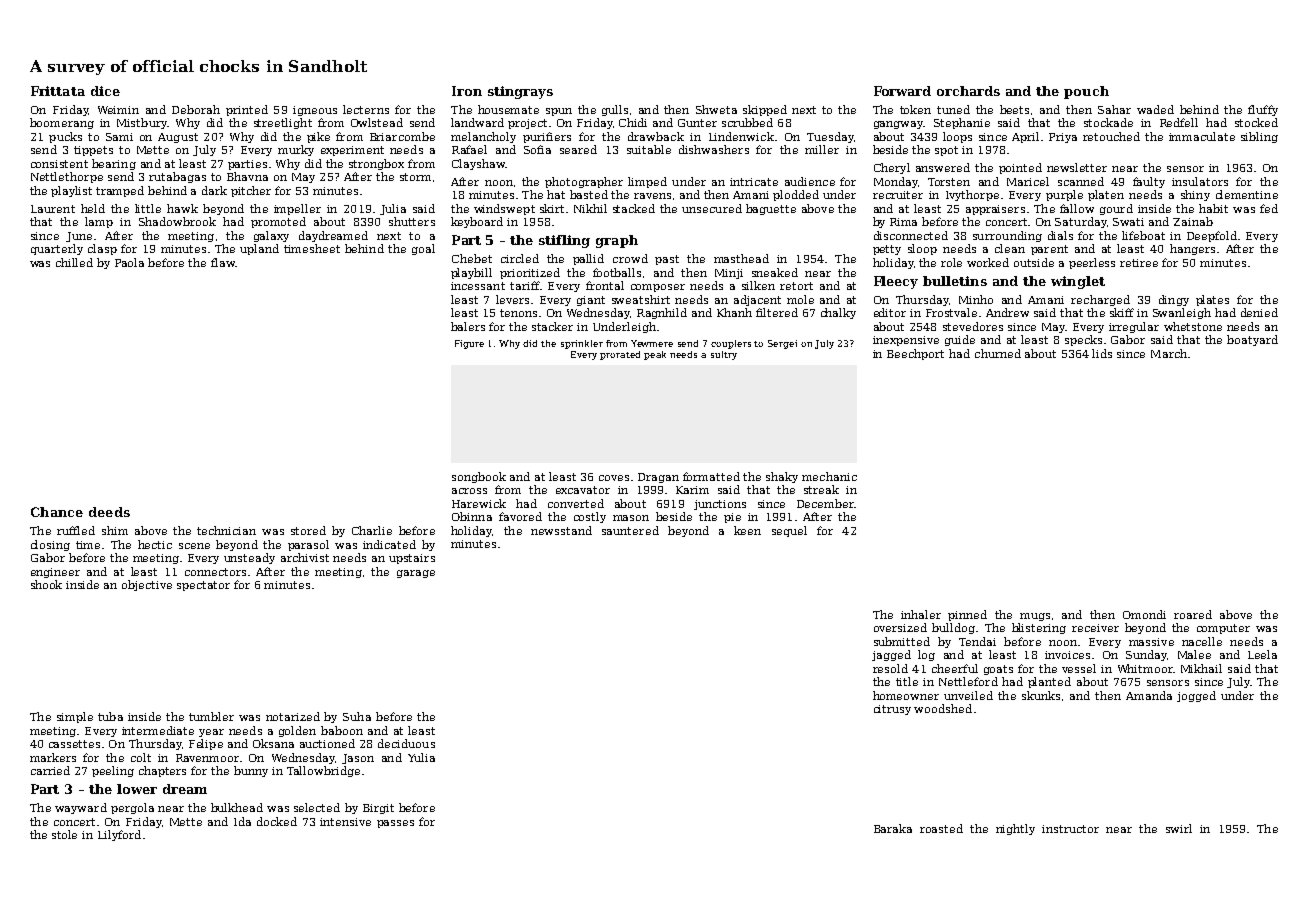 The height and width of the page is (924, 1308). I want to click on formatted, so click(711, 476).
